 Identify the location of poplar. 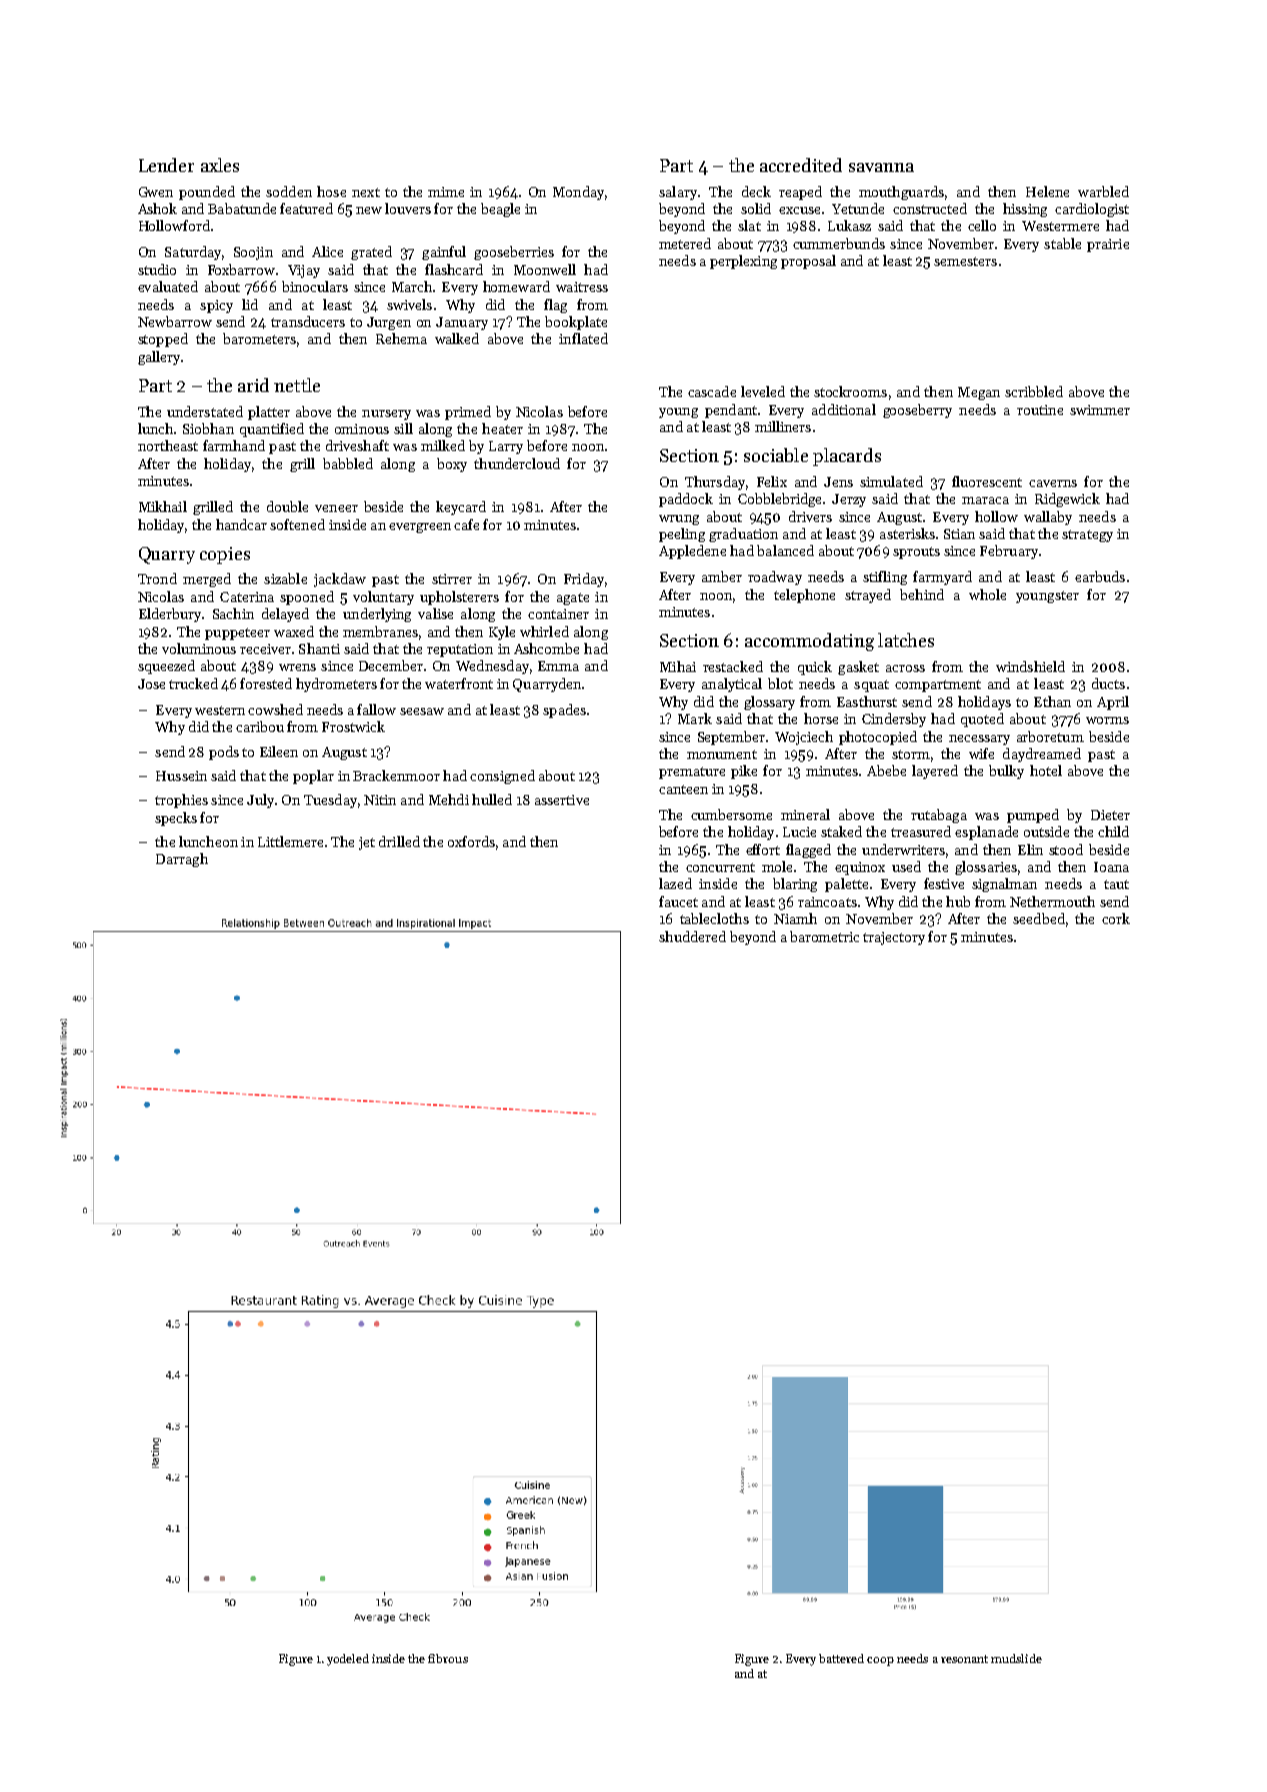
(313, 777).
